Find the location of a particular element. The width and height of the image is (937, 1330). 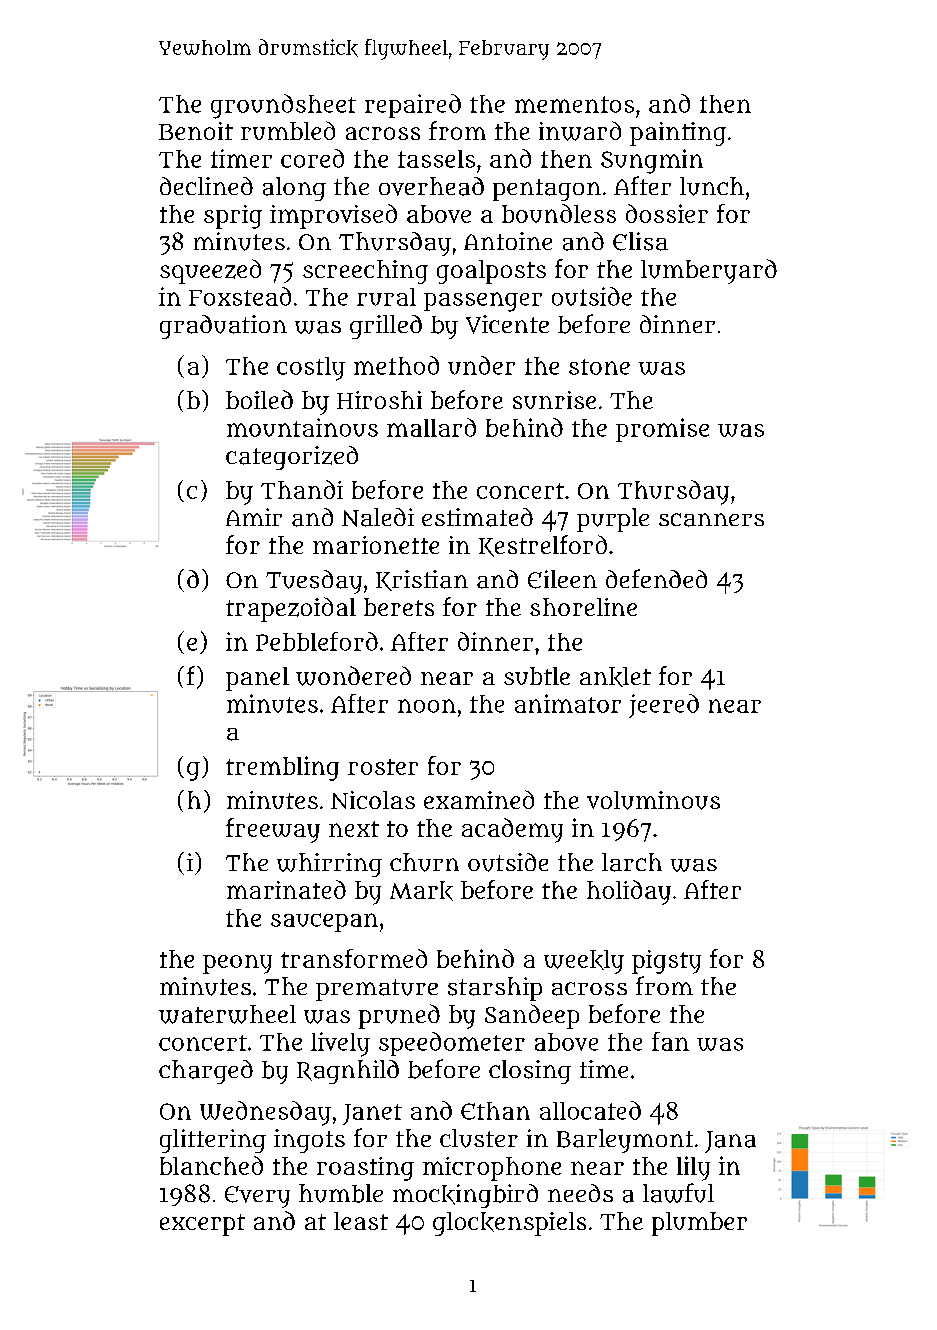

boiled is located at coordinates (259, 399).
